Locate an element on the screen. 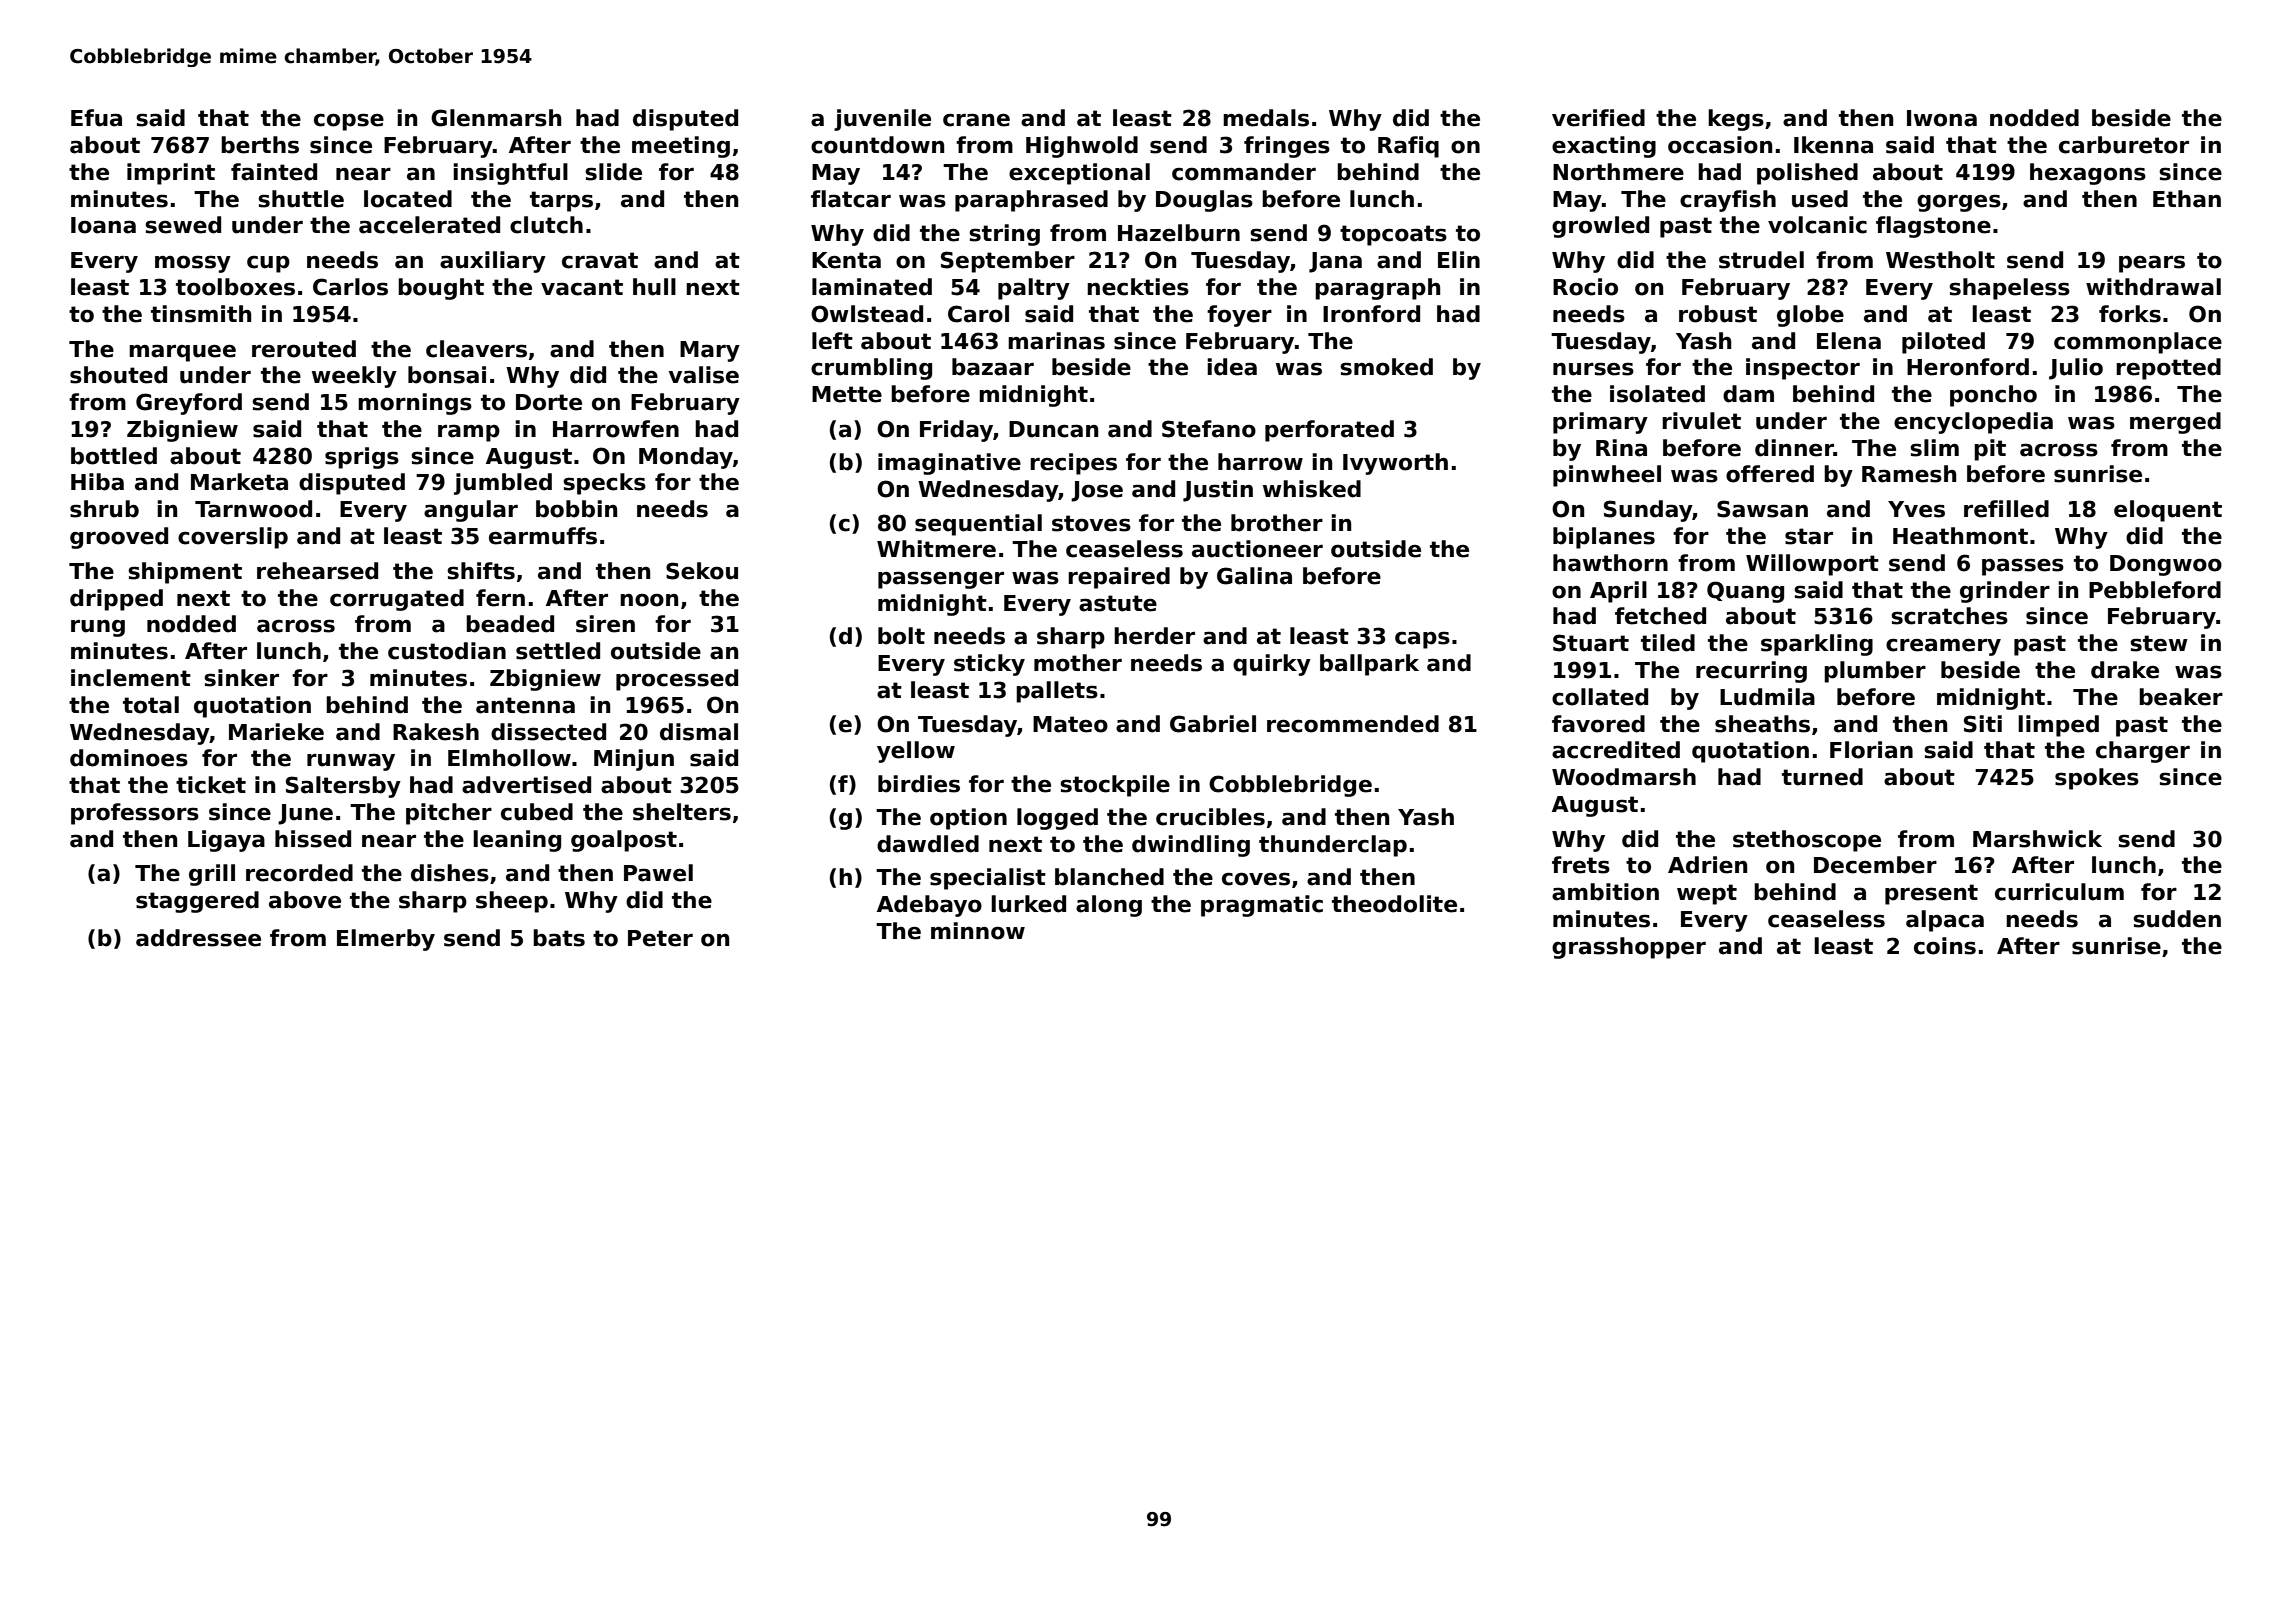 The height and width of the screenshot is (1620, 2292). copse is located at coordinates (349, 122).
